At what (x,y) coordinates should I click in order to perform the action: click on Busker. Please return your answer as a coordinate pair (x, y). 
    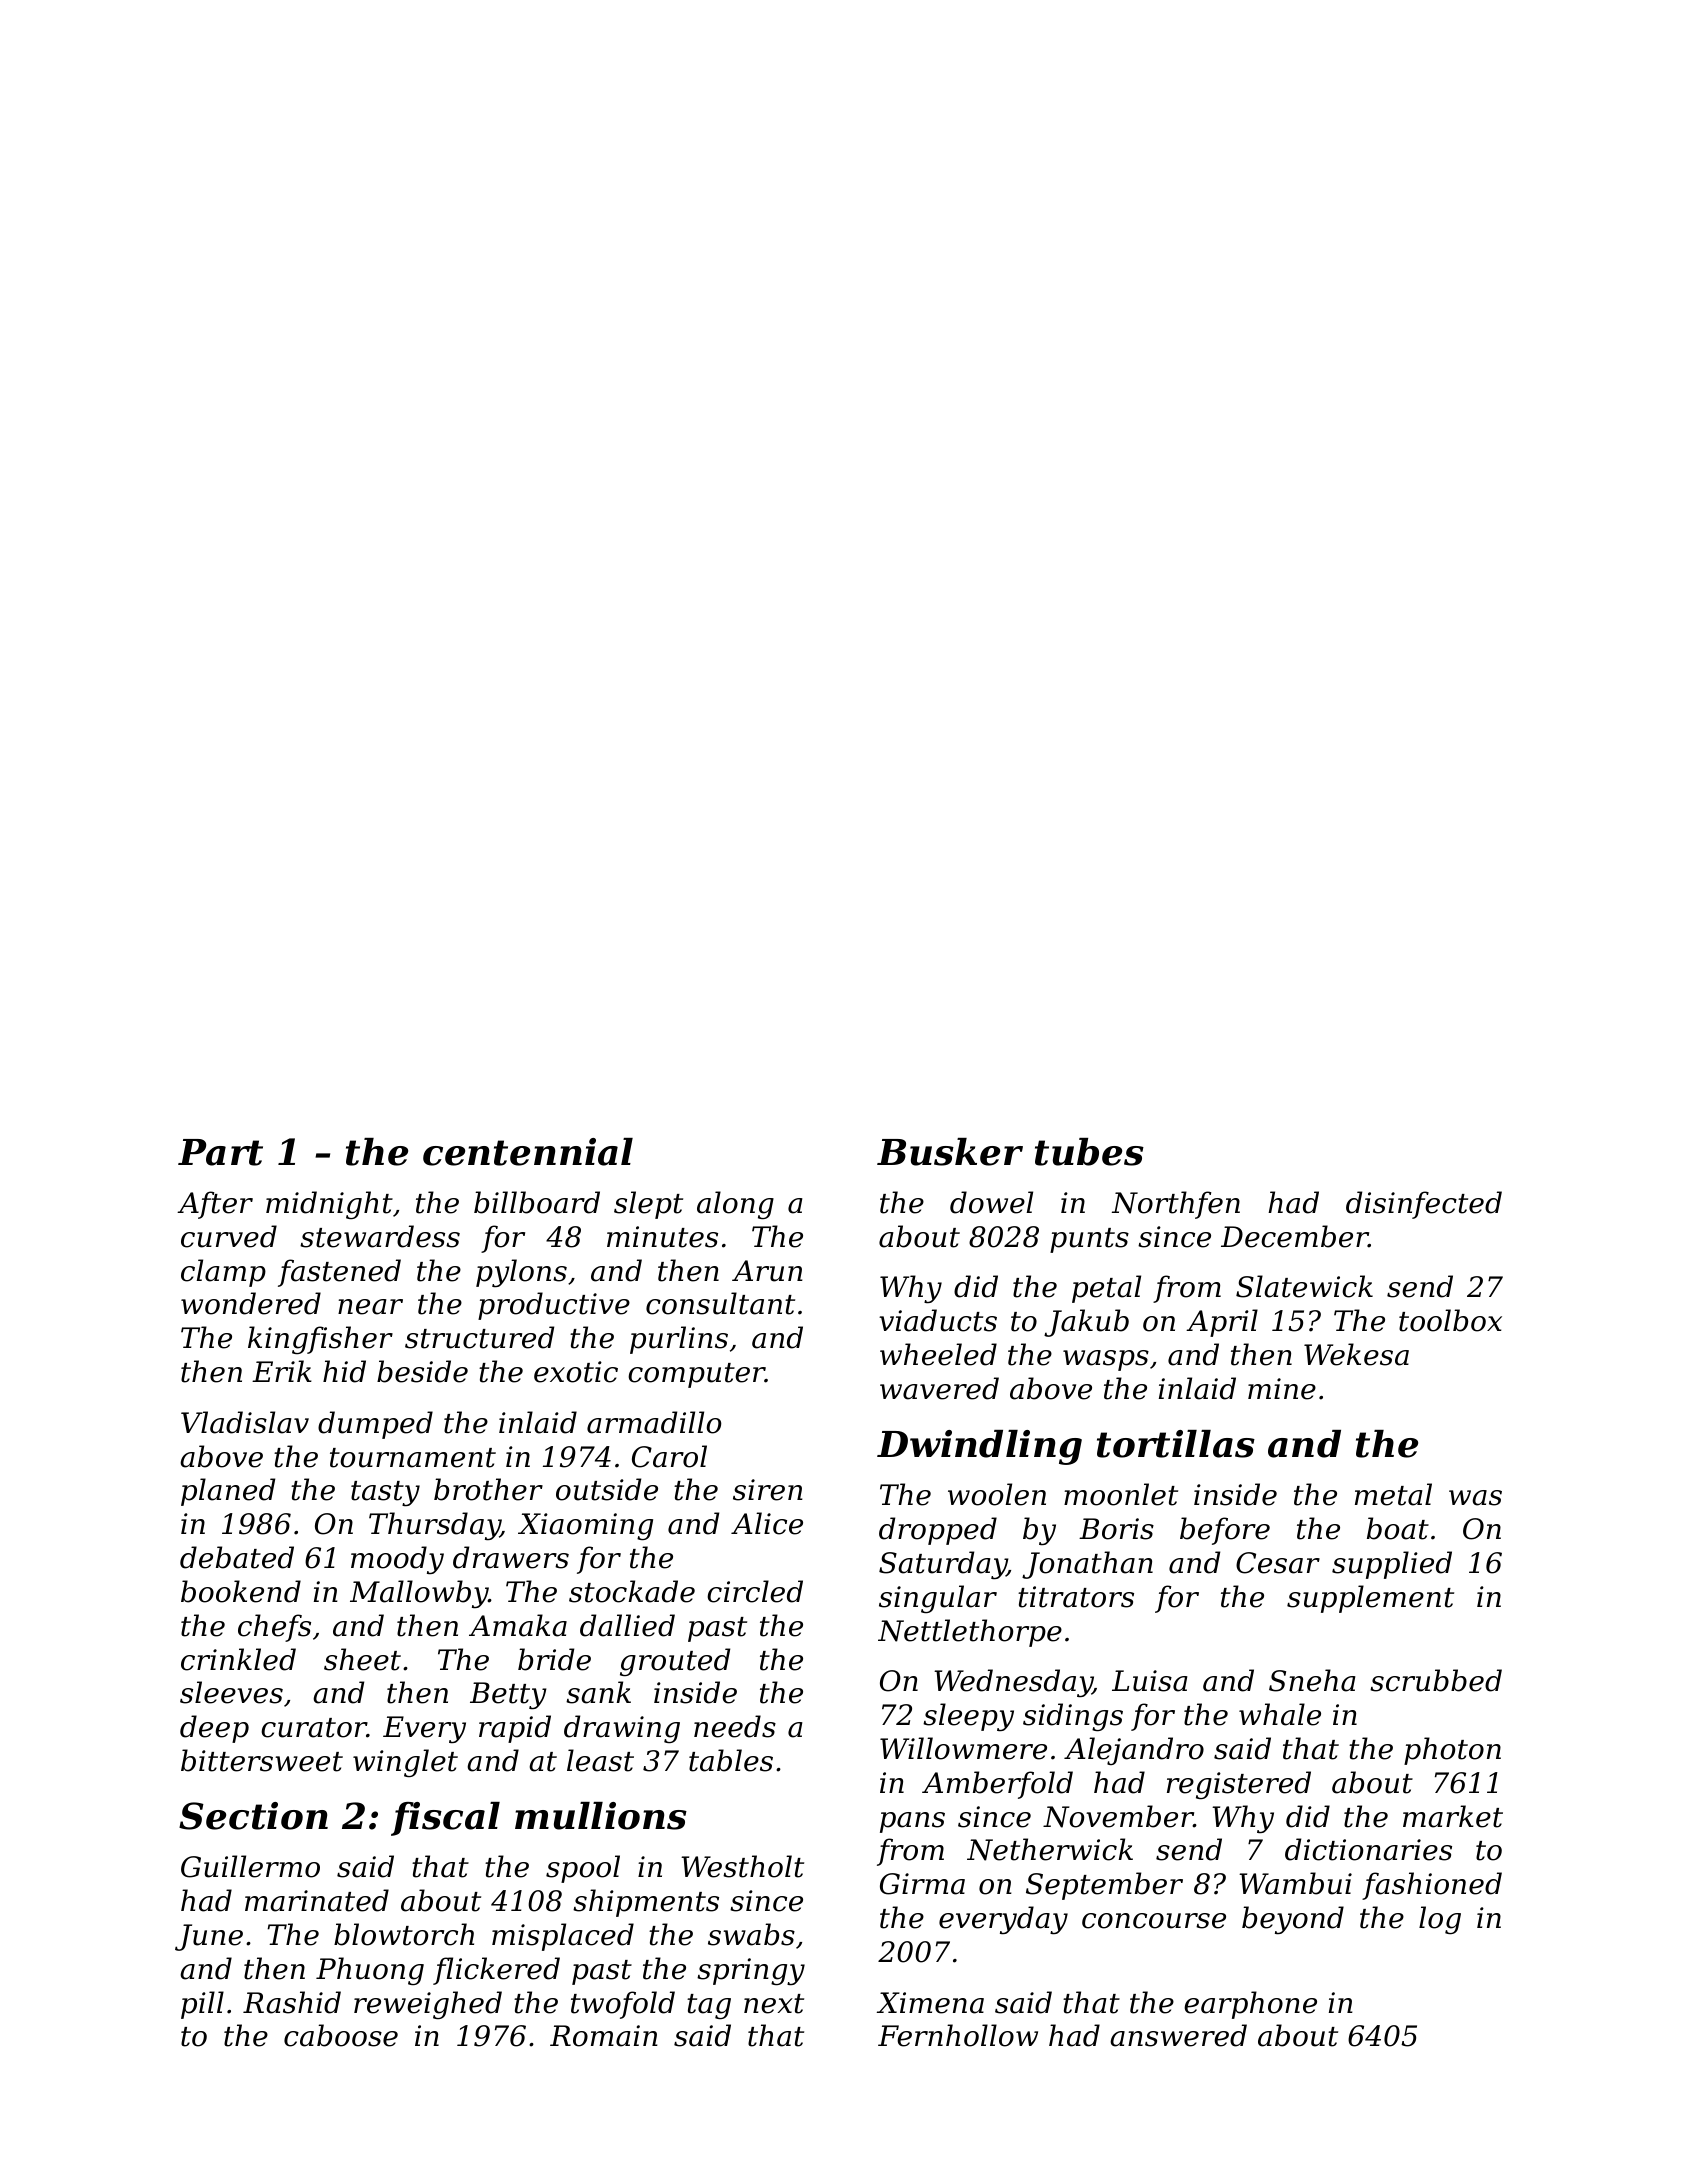
    Looking at the image, I should click on (950, 1152).
